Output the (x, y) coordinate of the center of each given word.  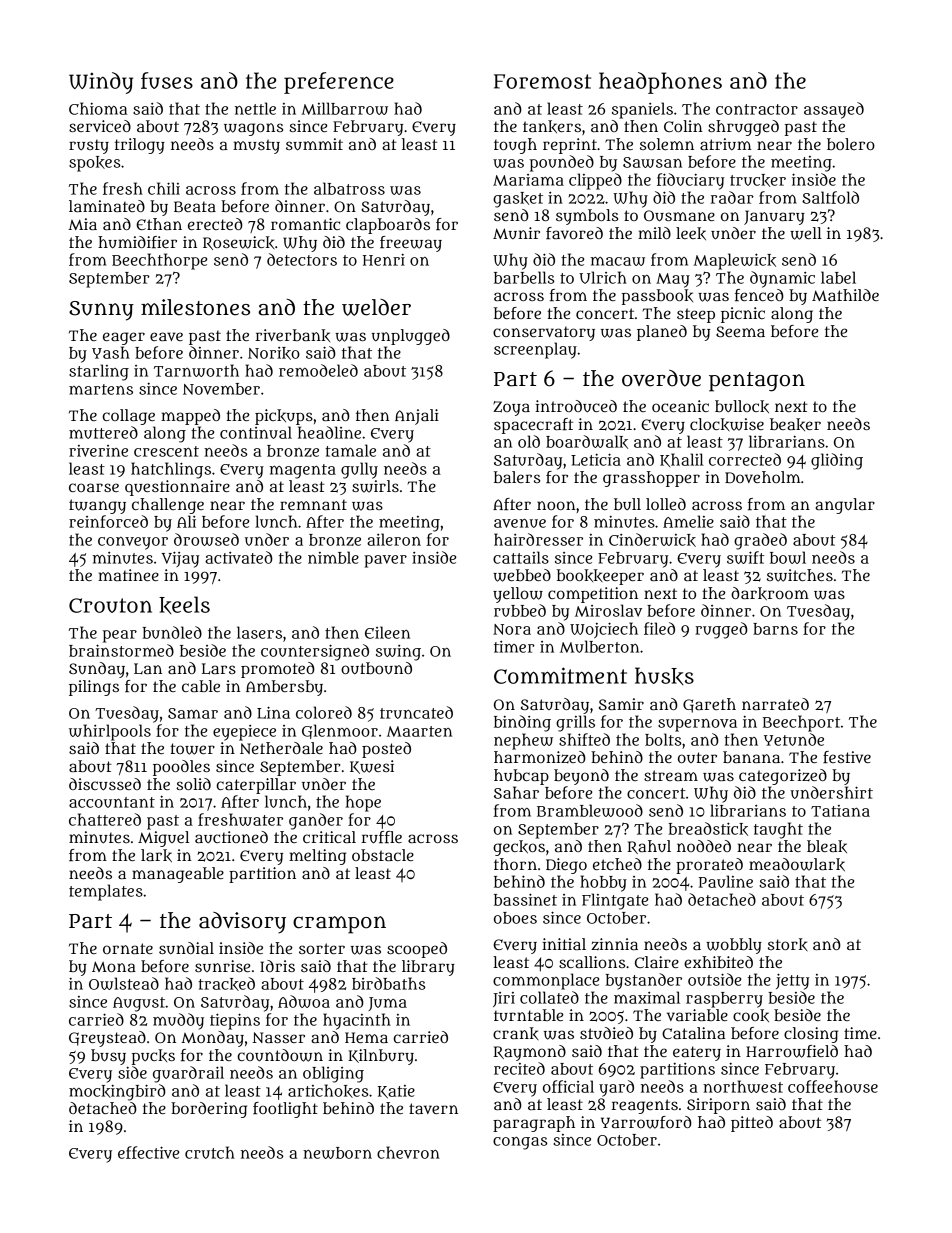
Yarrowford (646, 1122)
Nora (512, 629)
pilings (94, 688)
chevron (408, 1152)
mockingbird (117, 1092)
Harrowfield (792, 1051)
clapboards (388, 226)
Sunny (101, 311)
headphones (660, 83)
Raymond (530, 1053)
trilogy (140, 146)
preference (339, 83)
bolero (851, 144)
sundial (186, 948)
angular (845, 506)
